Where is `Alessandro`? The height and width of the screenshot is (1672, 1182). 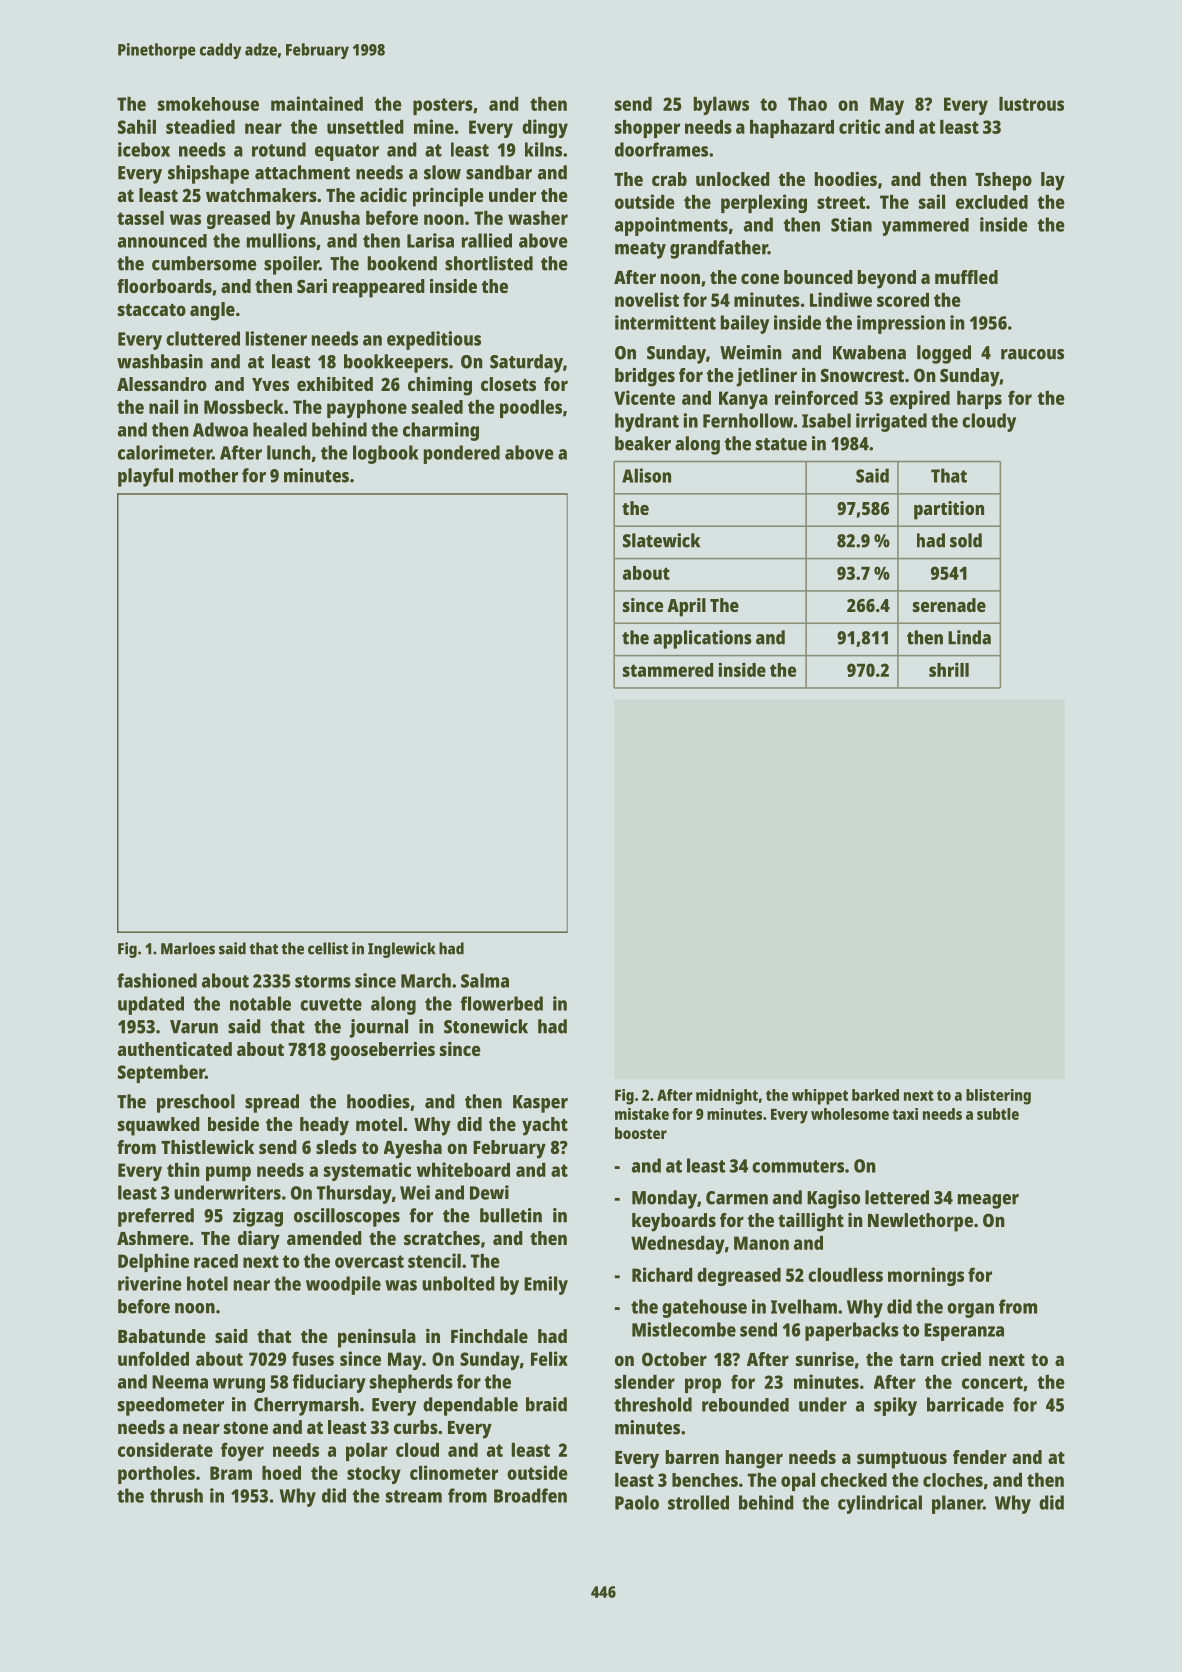
Alessandro is located at coordinates (162, 384).
